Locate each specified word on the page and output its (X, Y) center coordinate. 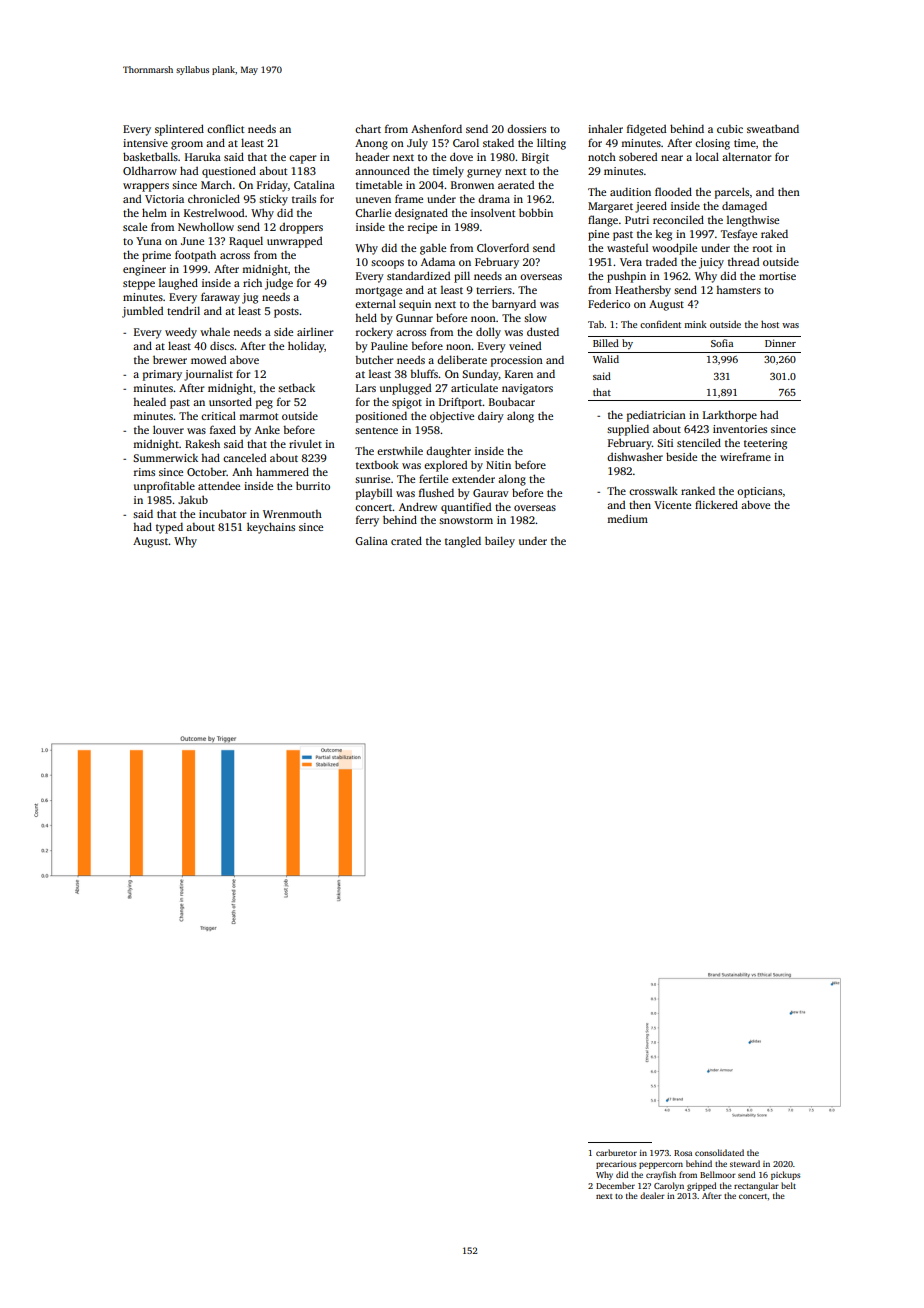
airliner (315, 332)
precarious (616, 1165)
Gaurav (491, 493)
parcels (732, 193)
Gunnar (414, 318)
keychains (271, 528)
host (770, 324)
